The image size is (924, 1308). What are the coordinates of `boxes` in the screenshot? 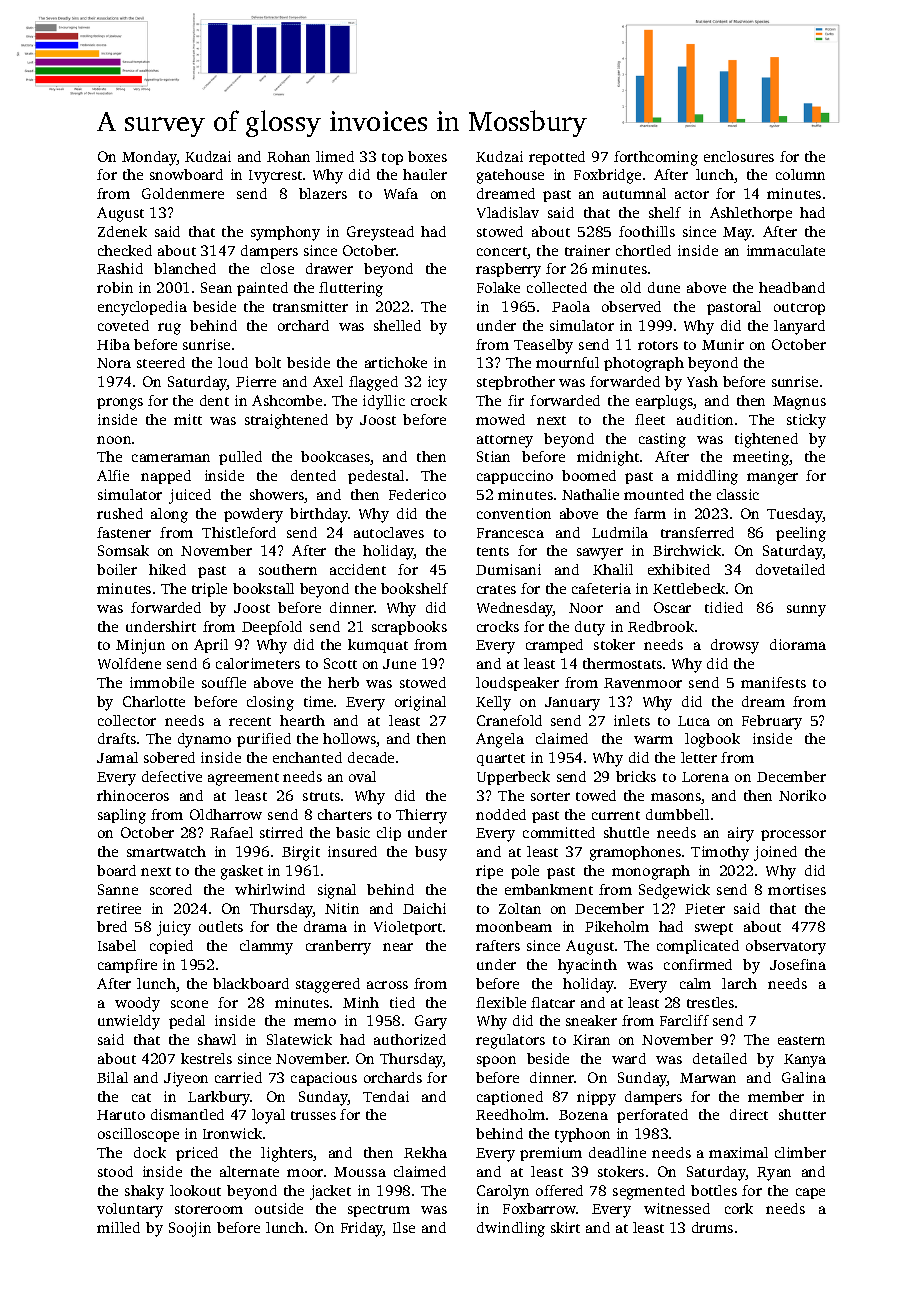 It's located at (427, 156).
